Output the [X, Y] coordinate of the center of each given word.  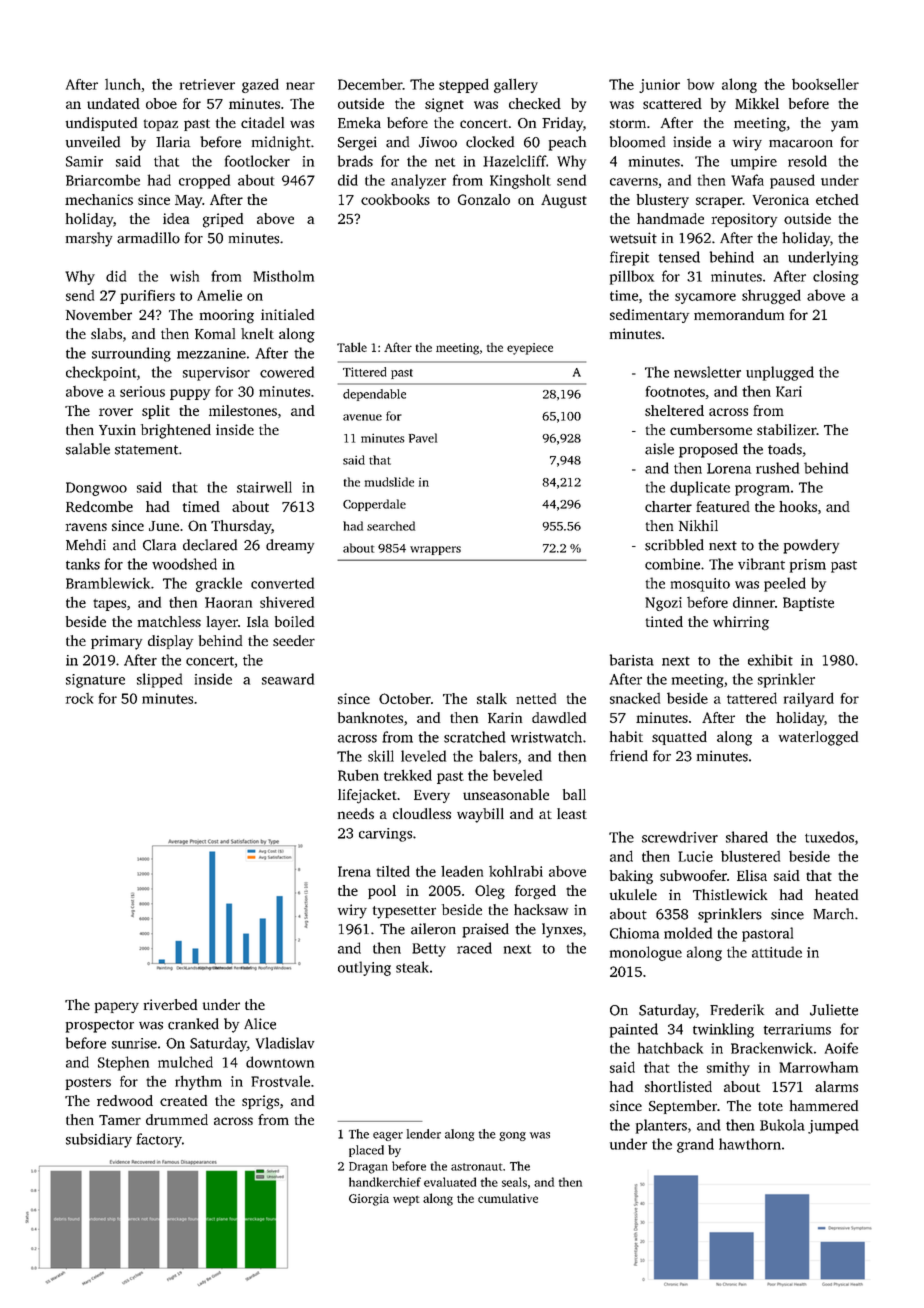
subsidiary [99, 1140]
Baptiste [808, 604]
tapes [109, 605]
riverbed [170, 1004]
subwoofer [693, 875]
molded [688, 933]
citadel [262, 122]
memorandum [739, 314]
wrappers [435, 550]
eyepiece [530, 349]
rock [79, 698]
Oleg [490, 892]
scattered [672, 103]
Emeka [359, 122]
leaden [462, 871]
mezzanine [211, 353]
